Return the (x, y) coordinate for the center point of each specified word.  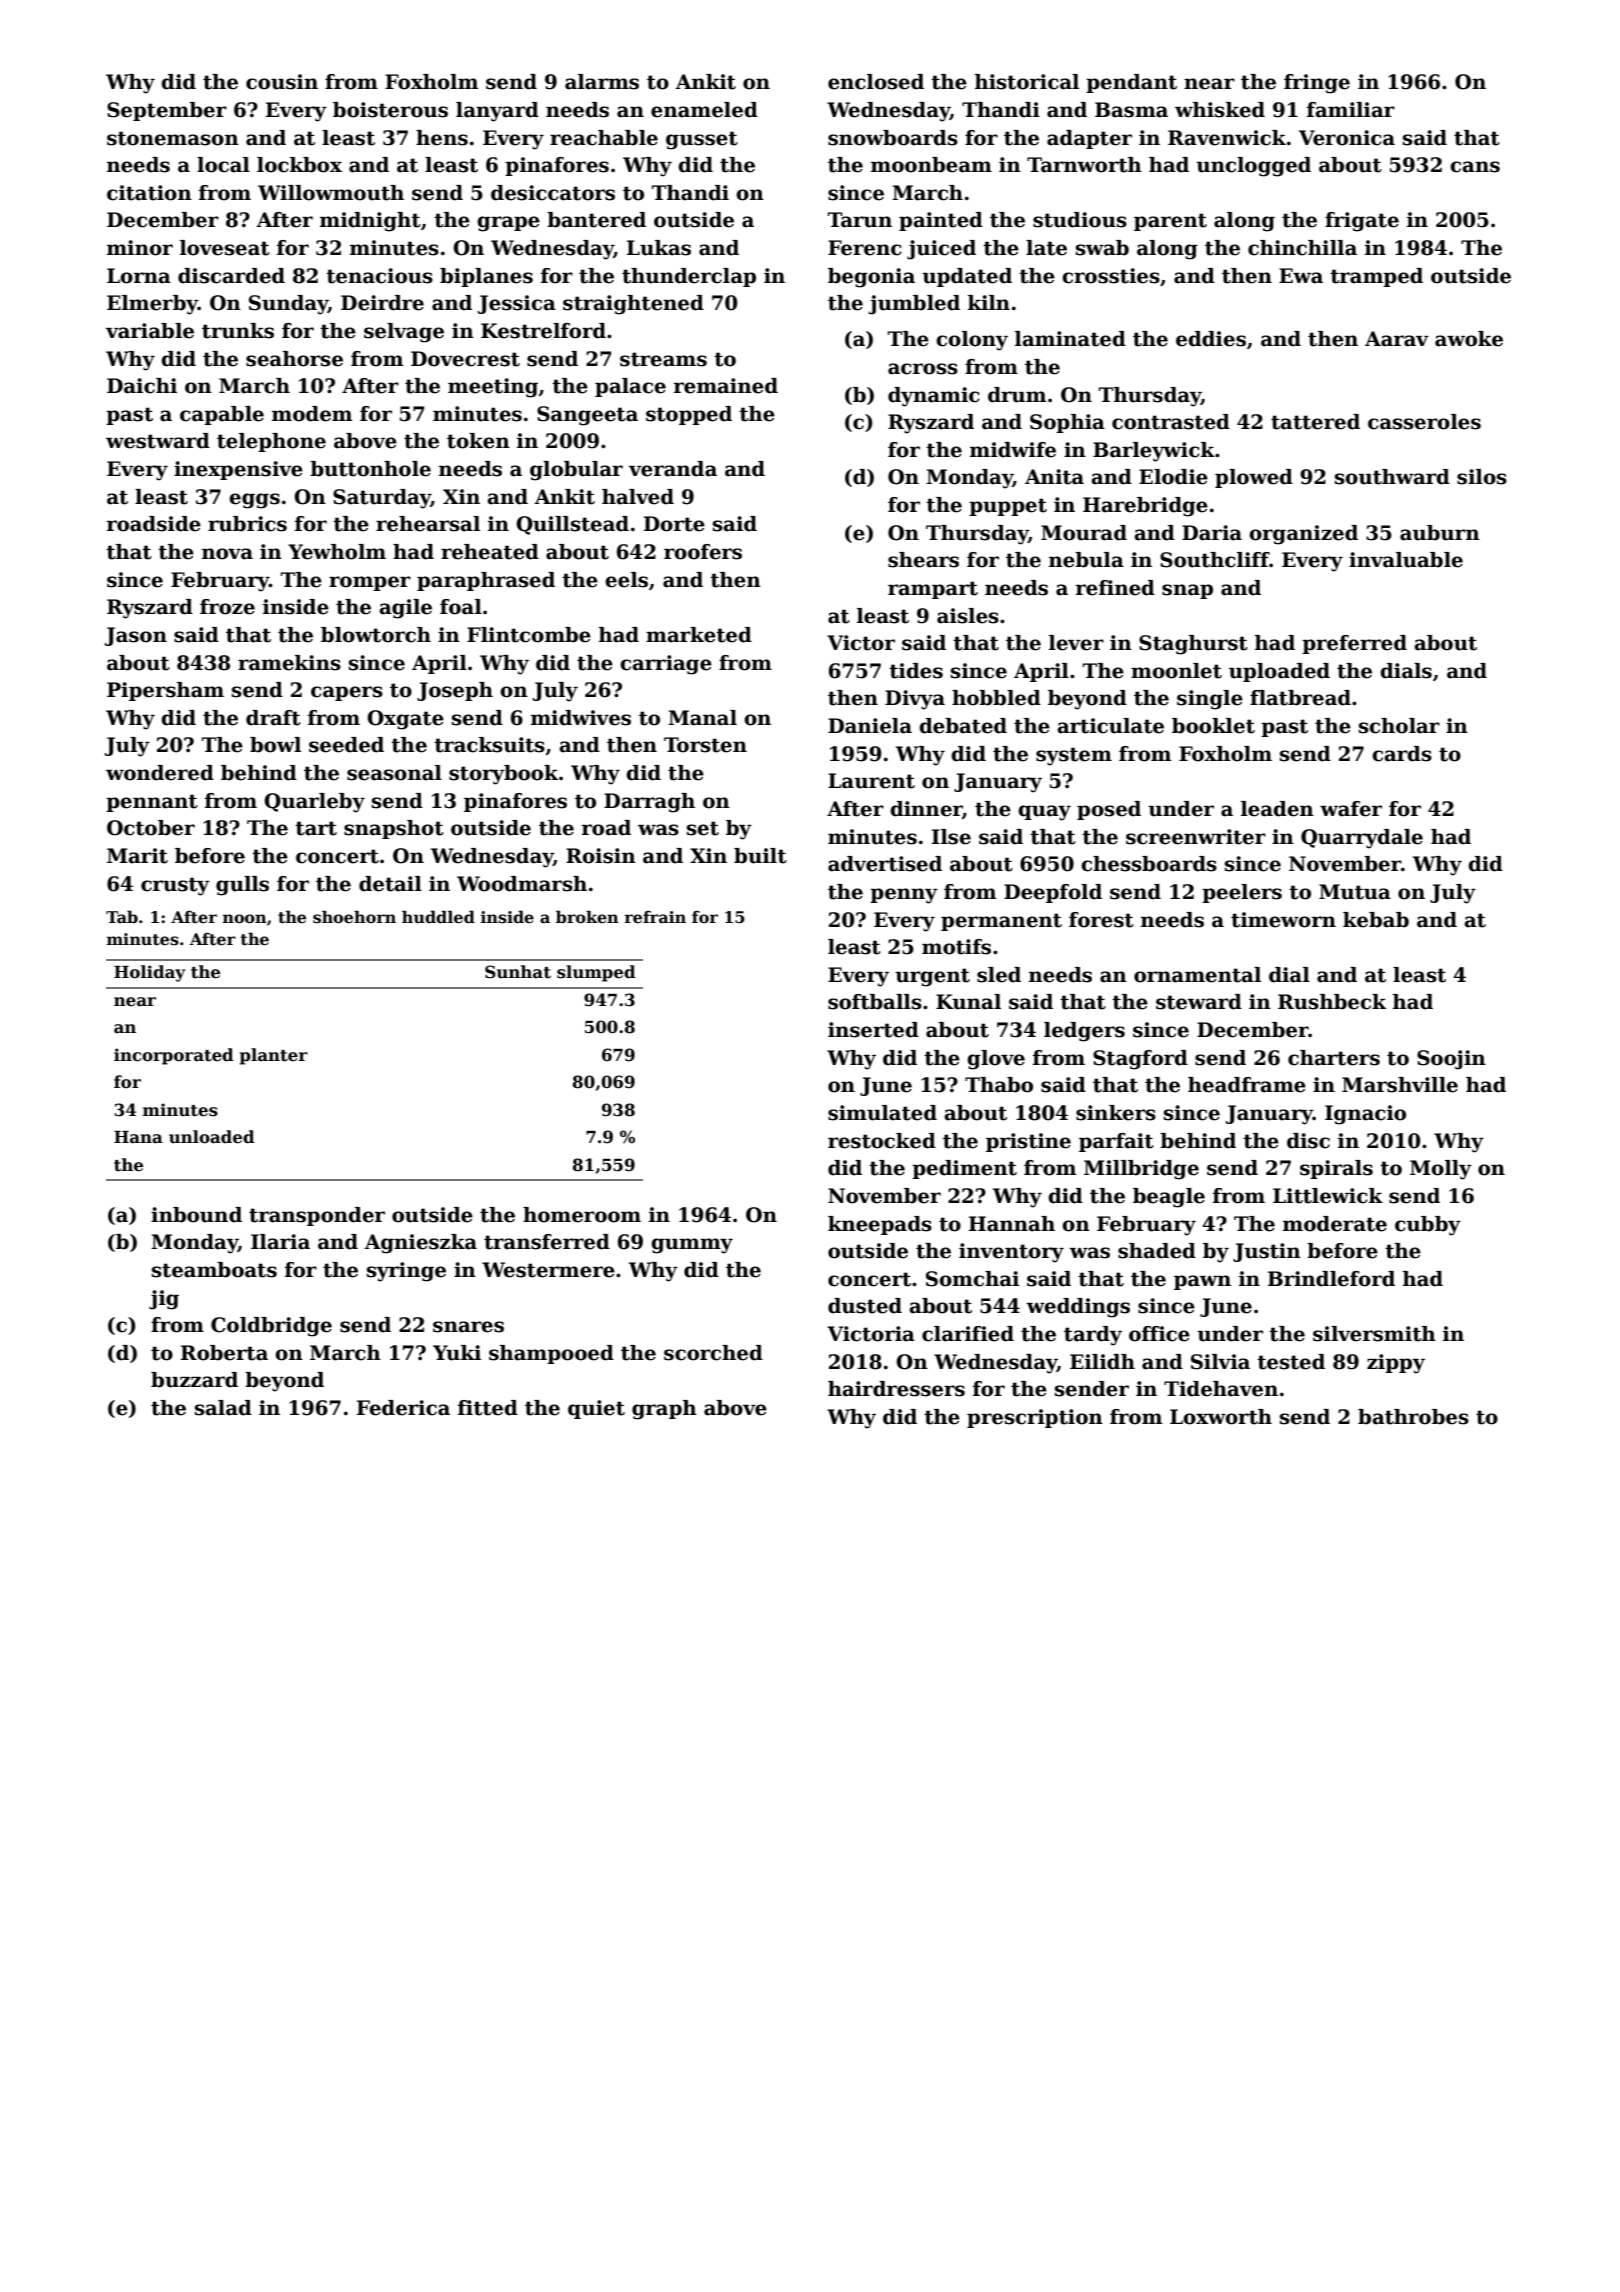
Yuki (457, 1353)
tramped (1376, 277)
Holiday (149, 973)
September (167, 111)
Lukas (659, 248)
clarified (968, 1334)
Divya (915, 700)
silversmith (1374, 1334)
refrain (655, 917)
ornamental (1197, 975)
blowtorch (376, 635)
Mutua (1355, 892)
